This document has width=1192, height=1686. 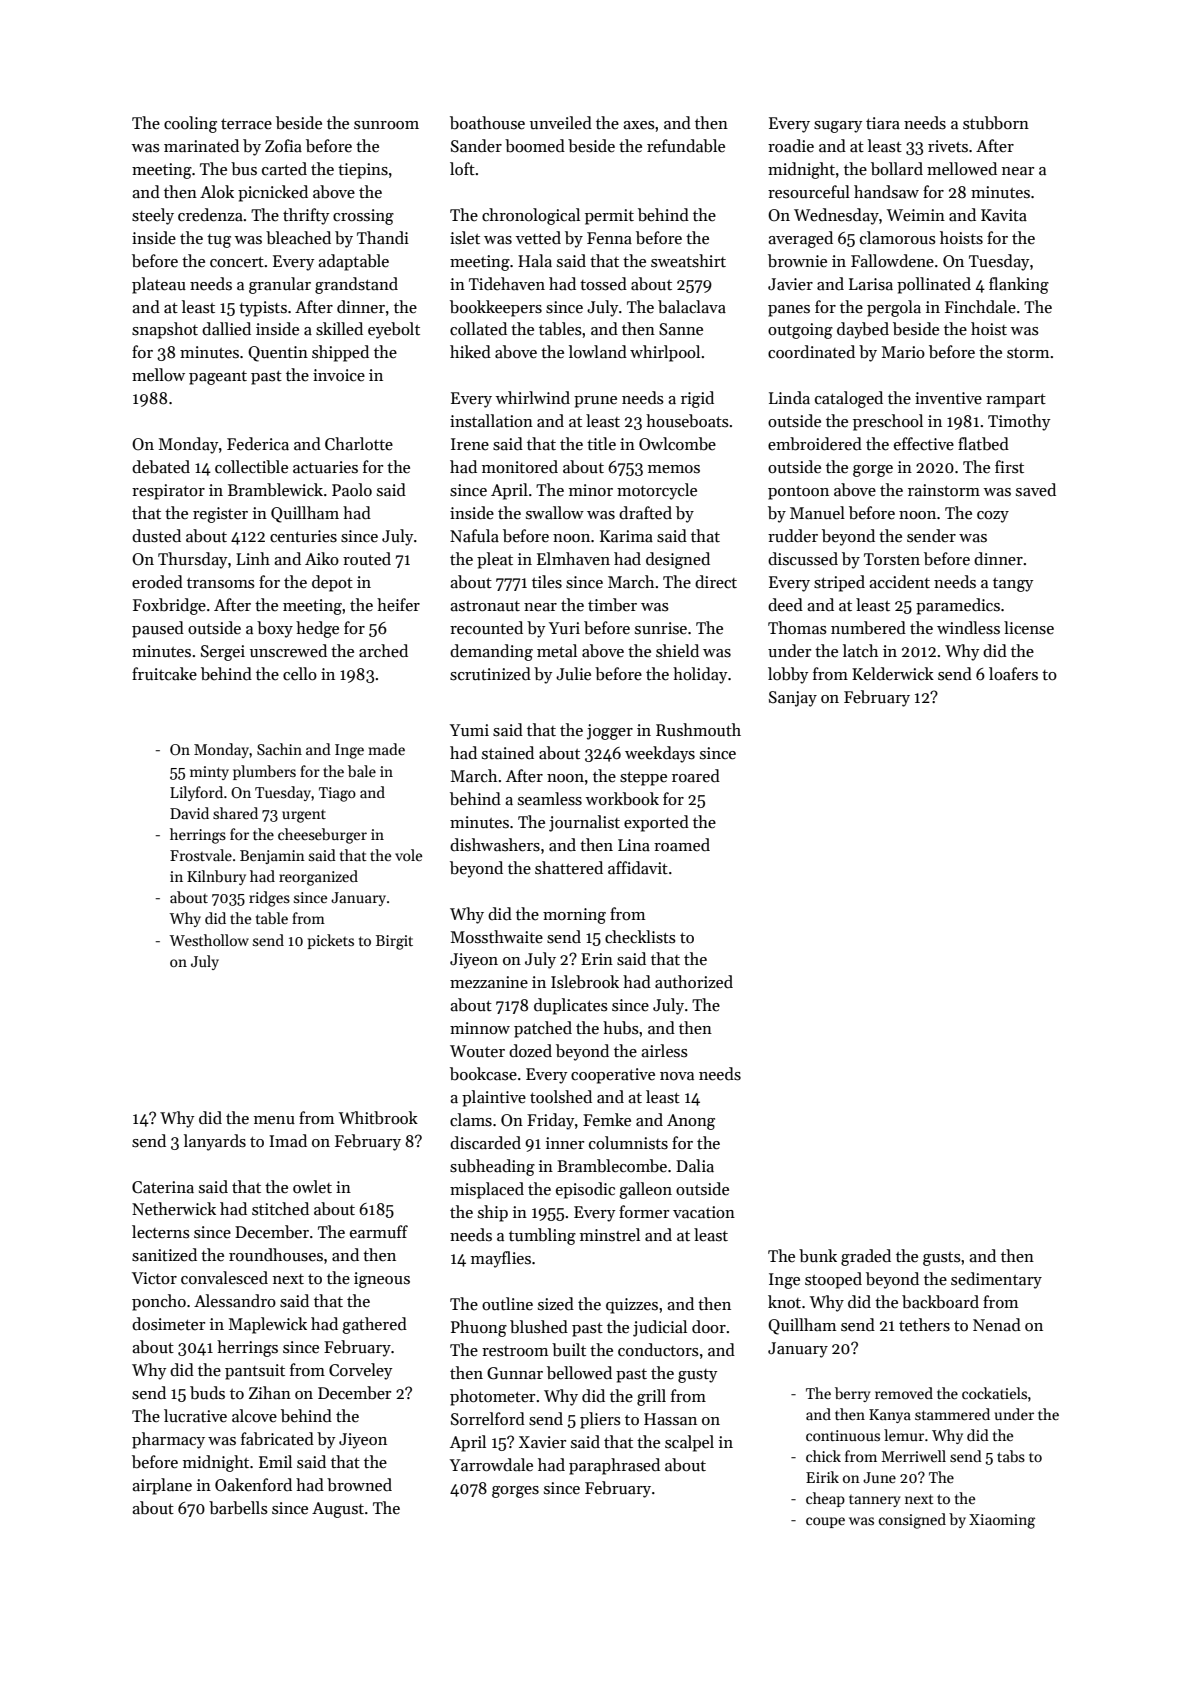 I want to click on graded, so click(x=866, y=1257).
